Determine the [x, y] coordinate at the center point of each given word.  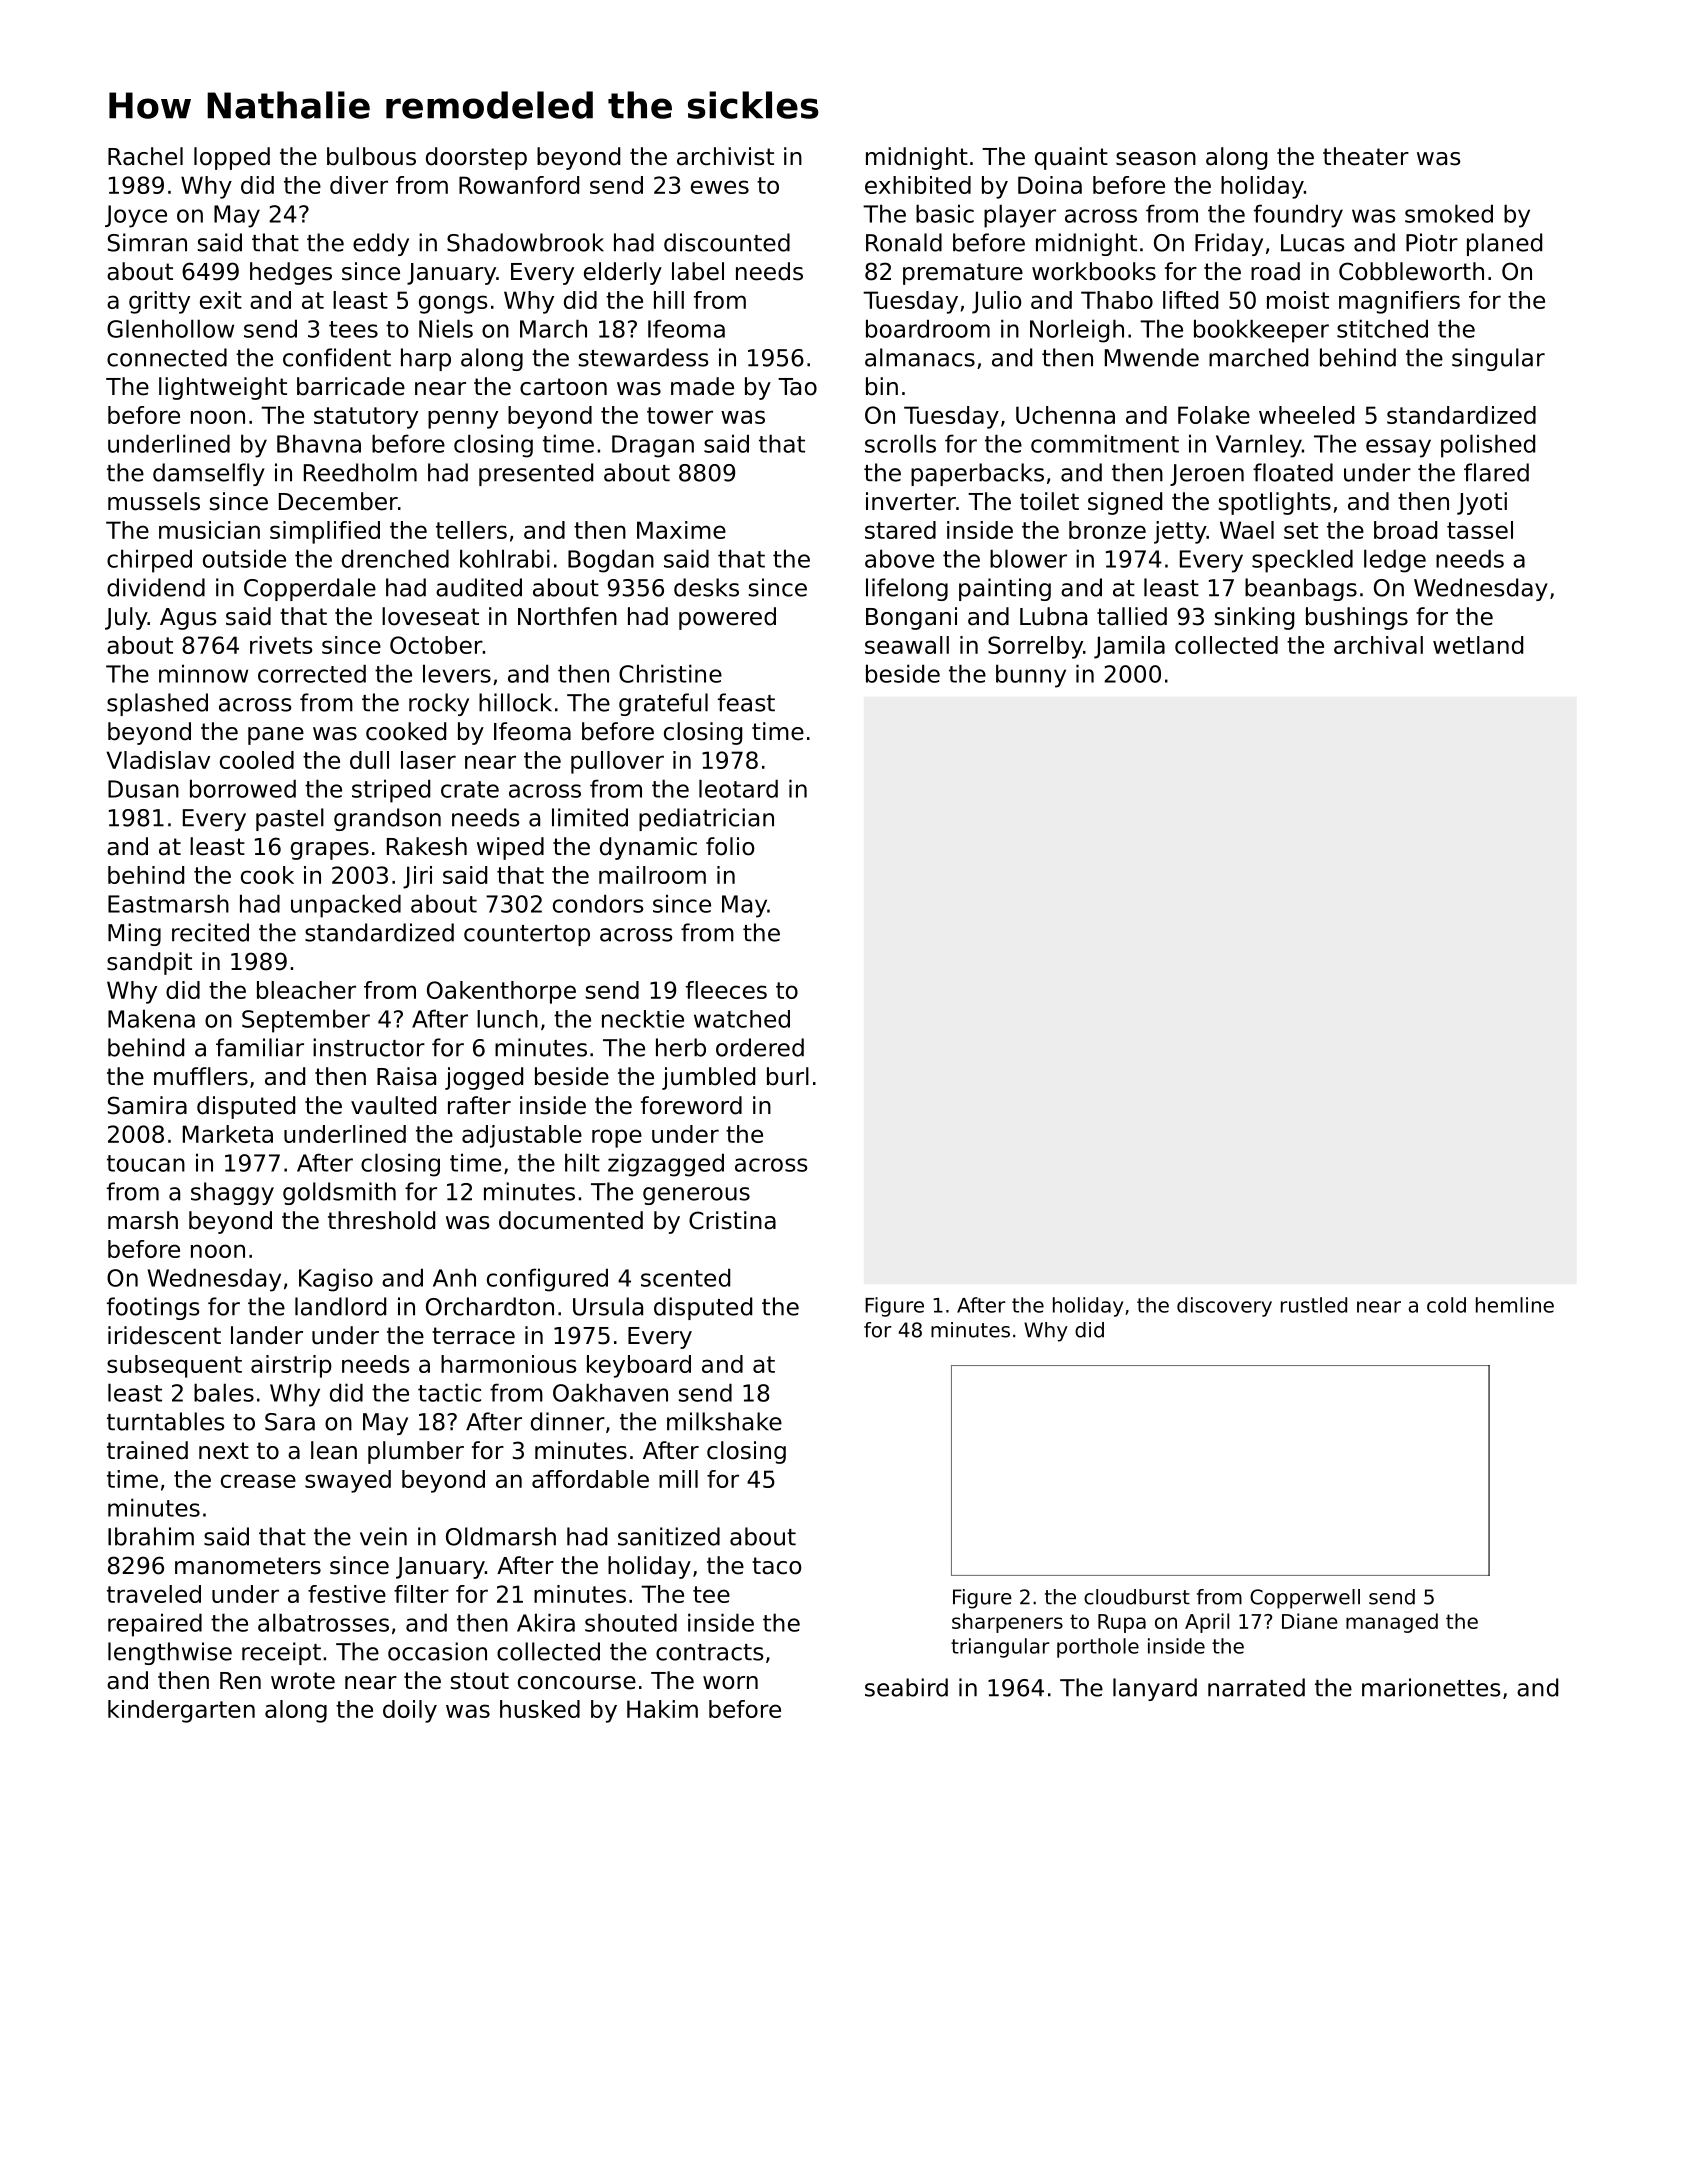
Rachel [145, 156]
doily [410, 1711]
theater [1366, 156]
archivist [725, 156]
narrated [1256, 1687]
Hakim [662, 1709]
